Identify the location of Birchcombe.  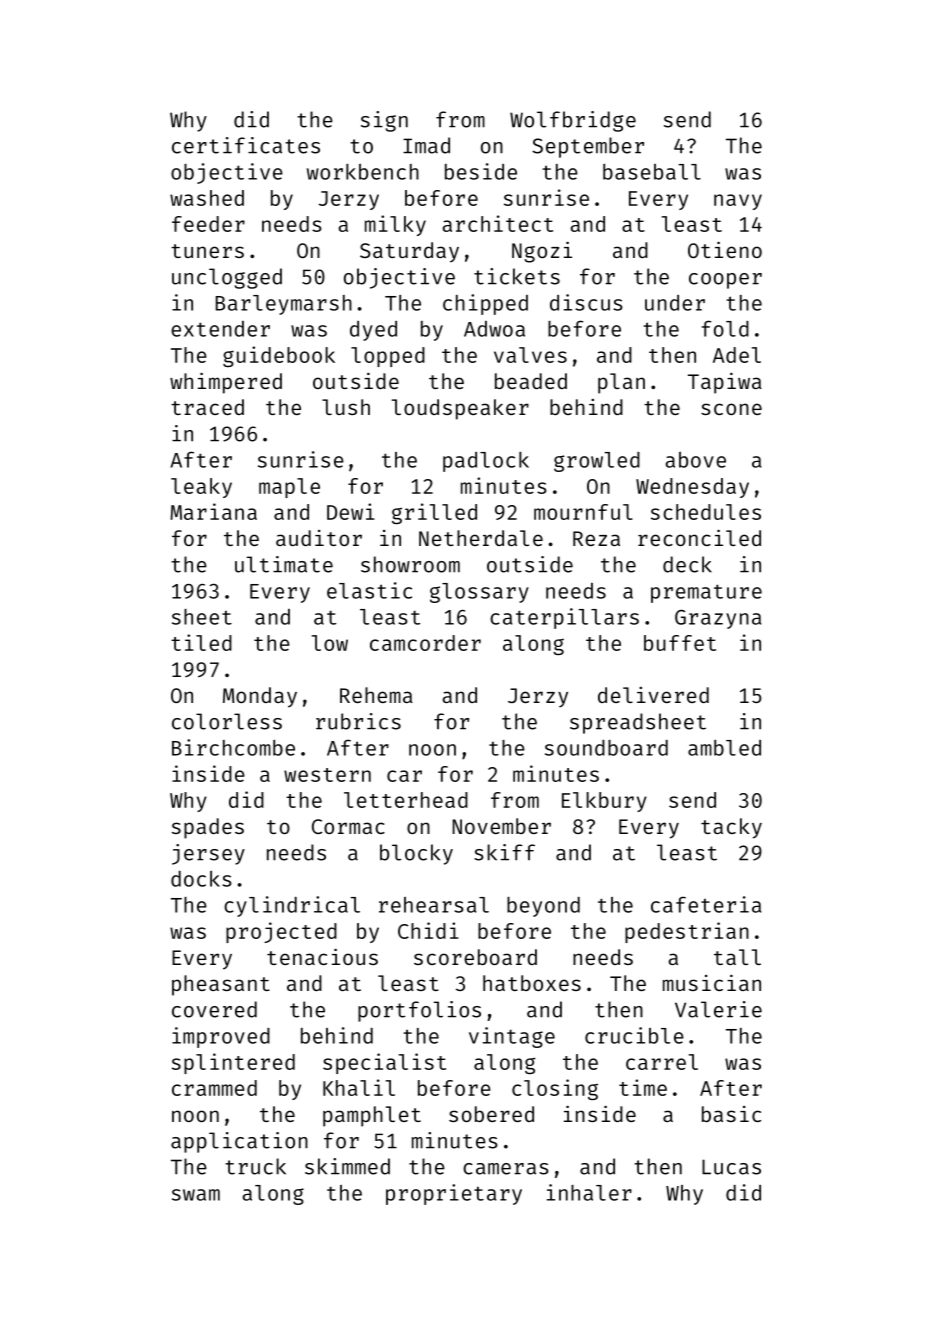
(233, 747).
